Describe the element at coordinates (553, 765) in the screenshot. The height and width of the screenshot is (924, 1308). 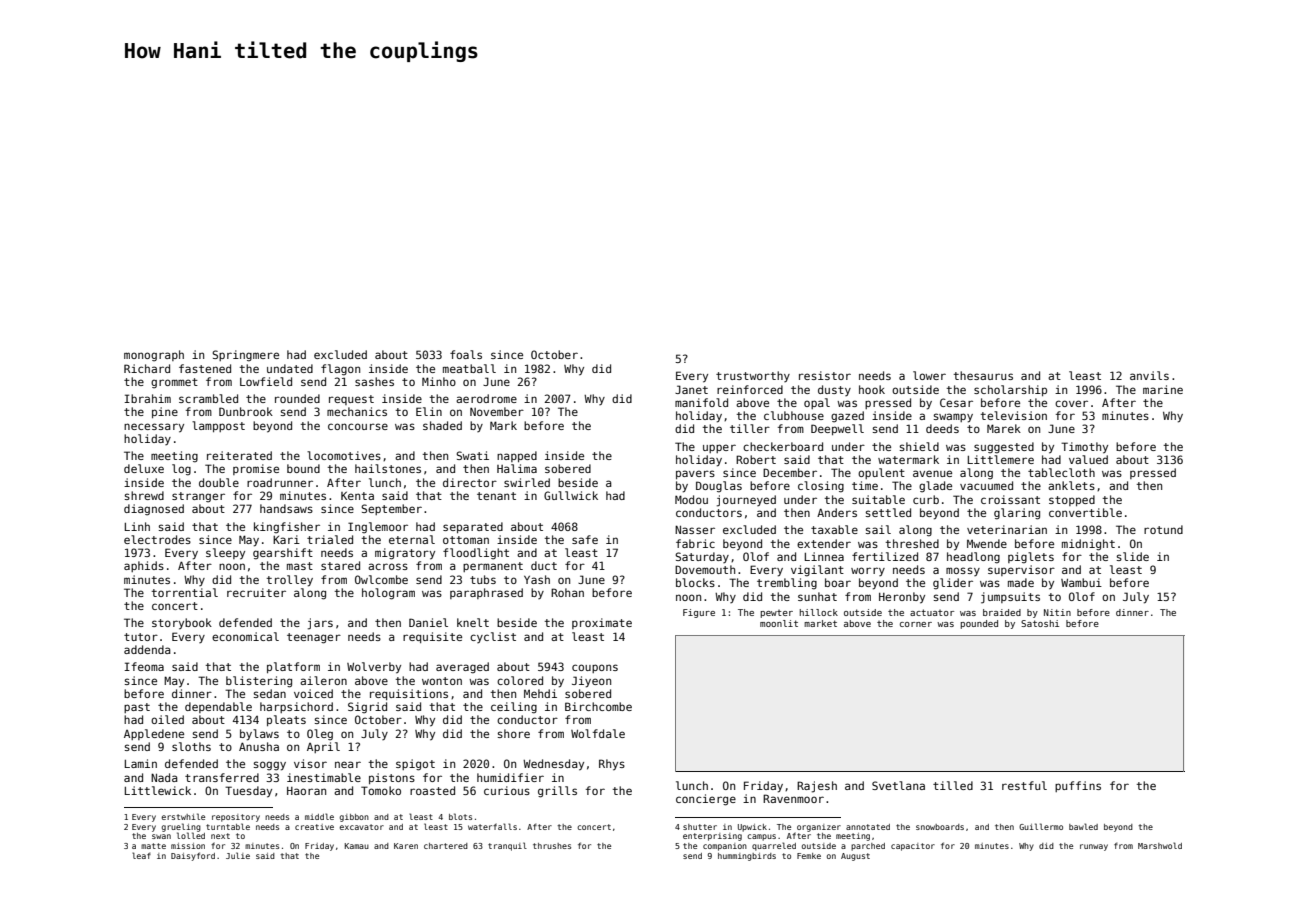
I see `Wednesday` at that location.
